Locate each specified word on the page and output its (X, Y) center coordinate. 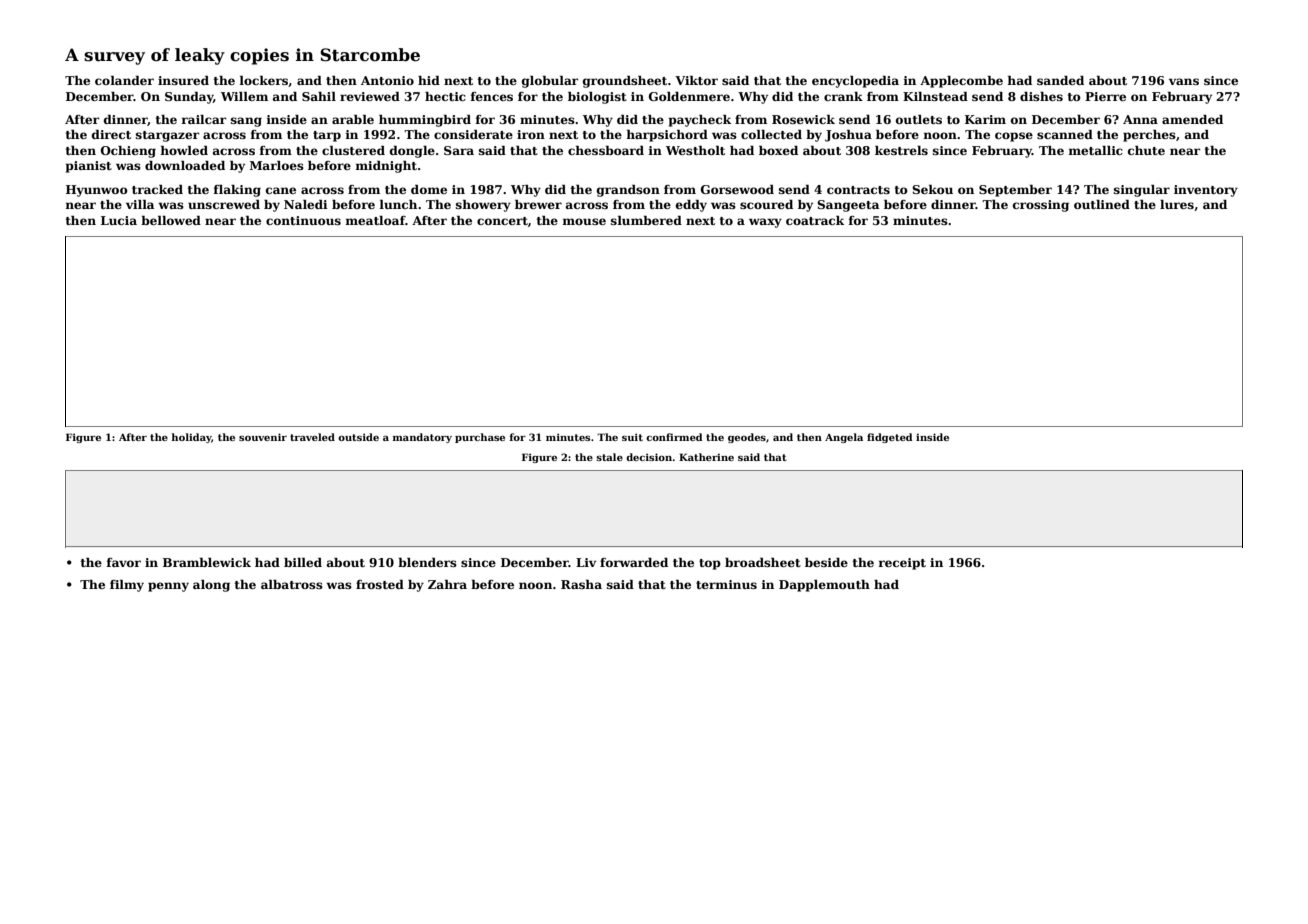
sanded (1060, 80)
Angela (844, 438)
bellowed (171, 220)
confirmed (674, 437)
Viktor (696, 80)
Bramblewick (207, 562)
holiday (192, 438)
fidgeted (889, 438)
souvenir (263, 437)
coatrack (815, 220)
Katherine (706, 457)
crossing (1041, 206)
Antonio (387, 80)
